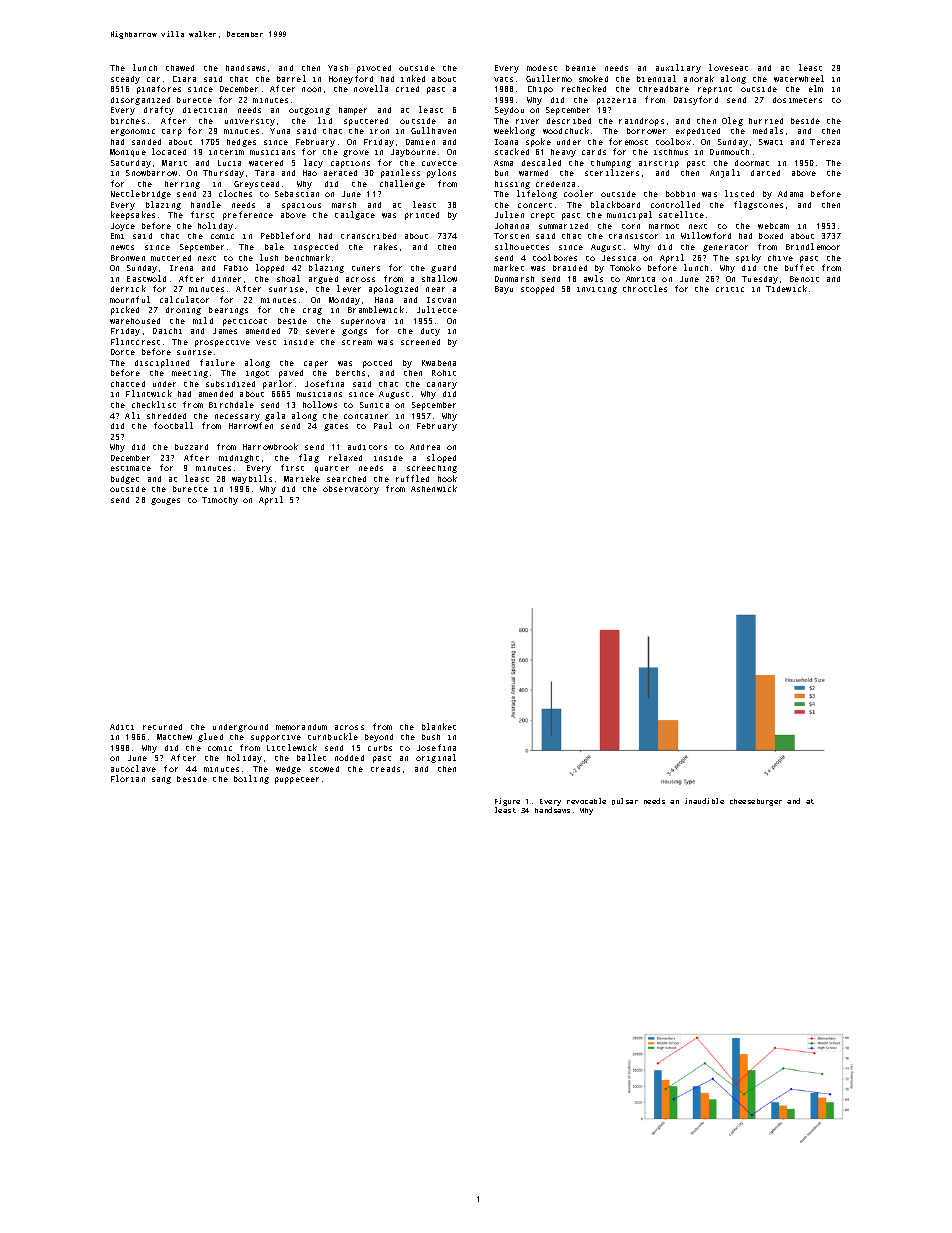  I want to click on hook, so click(447, 478).
